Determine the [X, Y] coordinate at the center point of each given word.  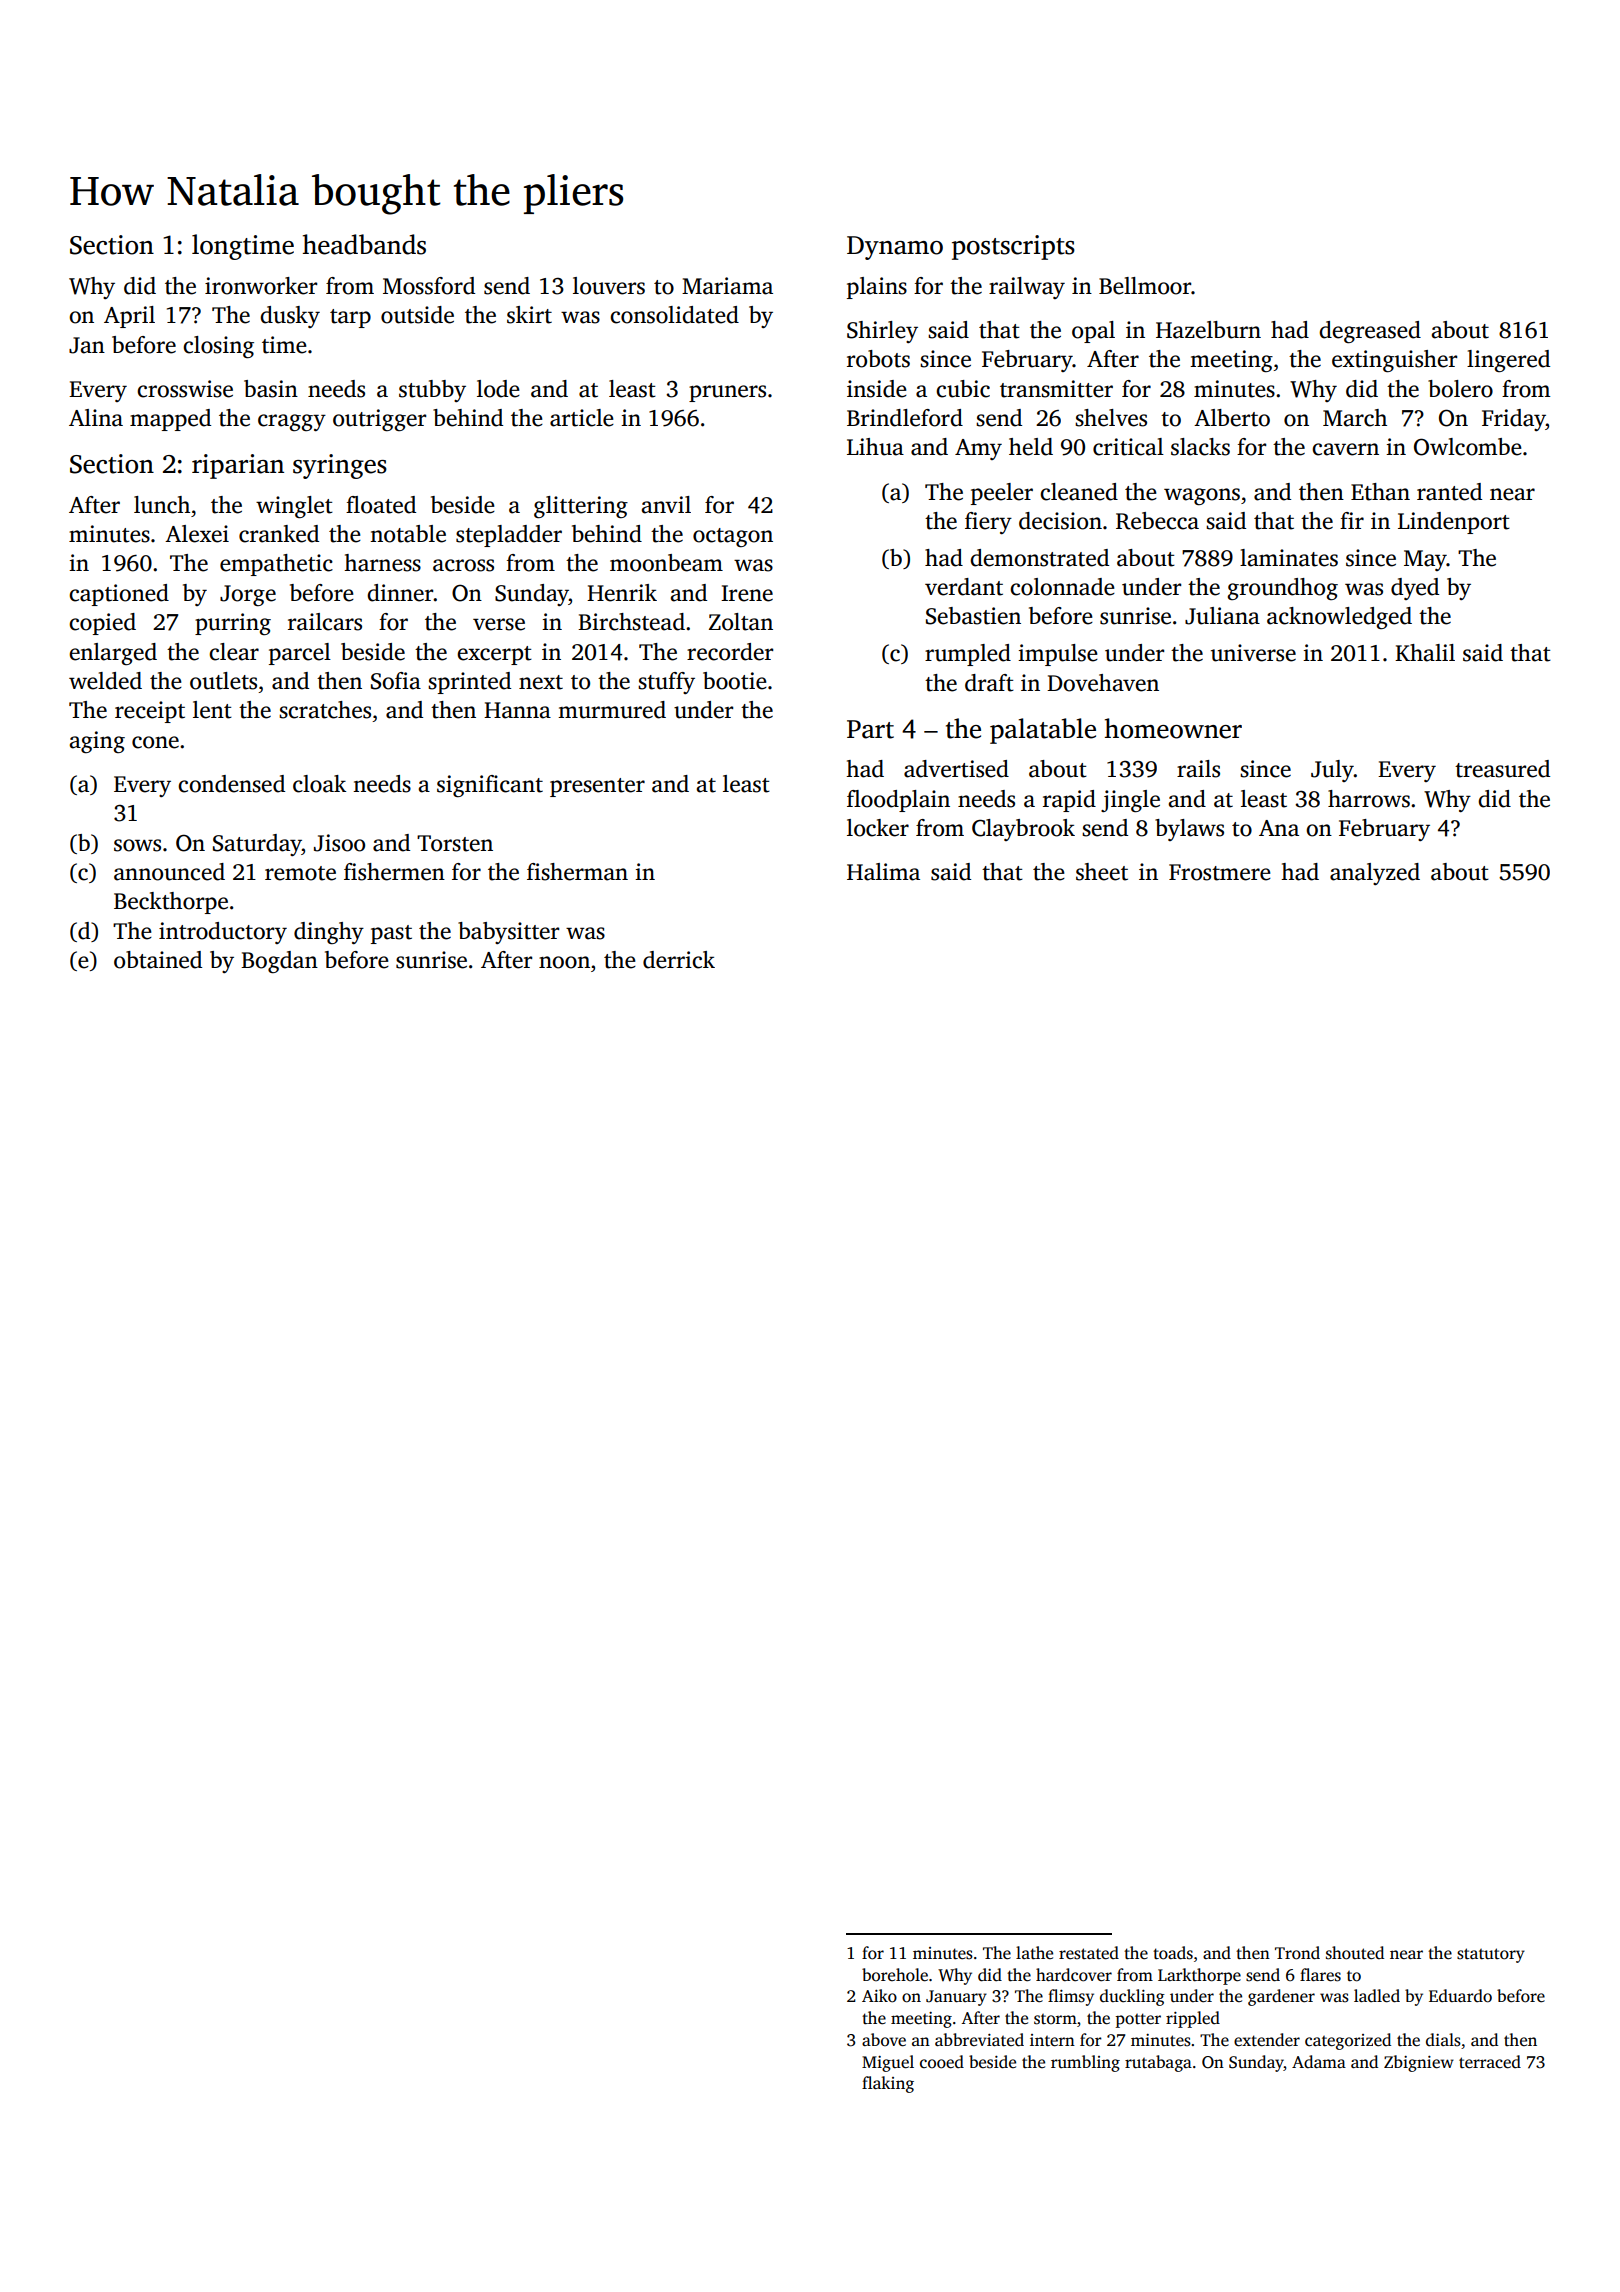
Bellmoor [1145, 286]
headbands [364, 244]
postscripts [1013, 247]
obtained [158, 960]
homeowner [1173, 728]
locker [878, 828]
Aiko [879, 1996]
